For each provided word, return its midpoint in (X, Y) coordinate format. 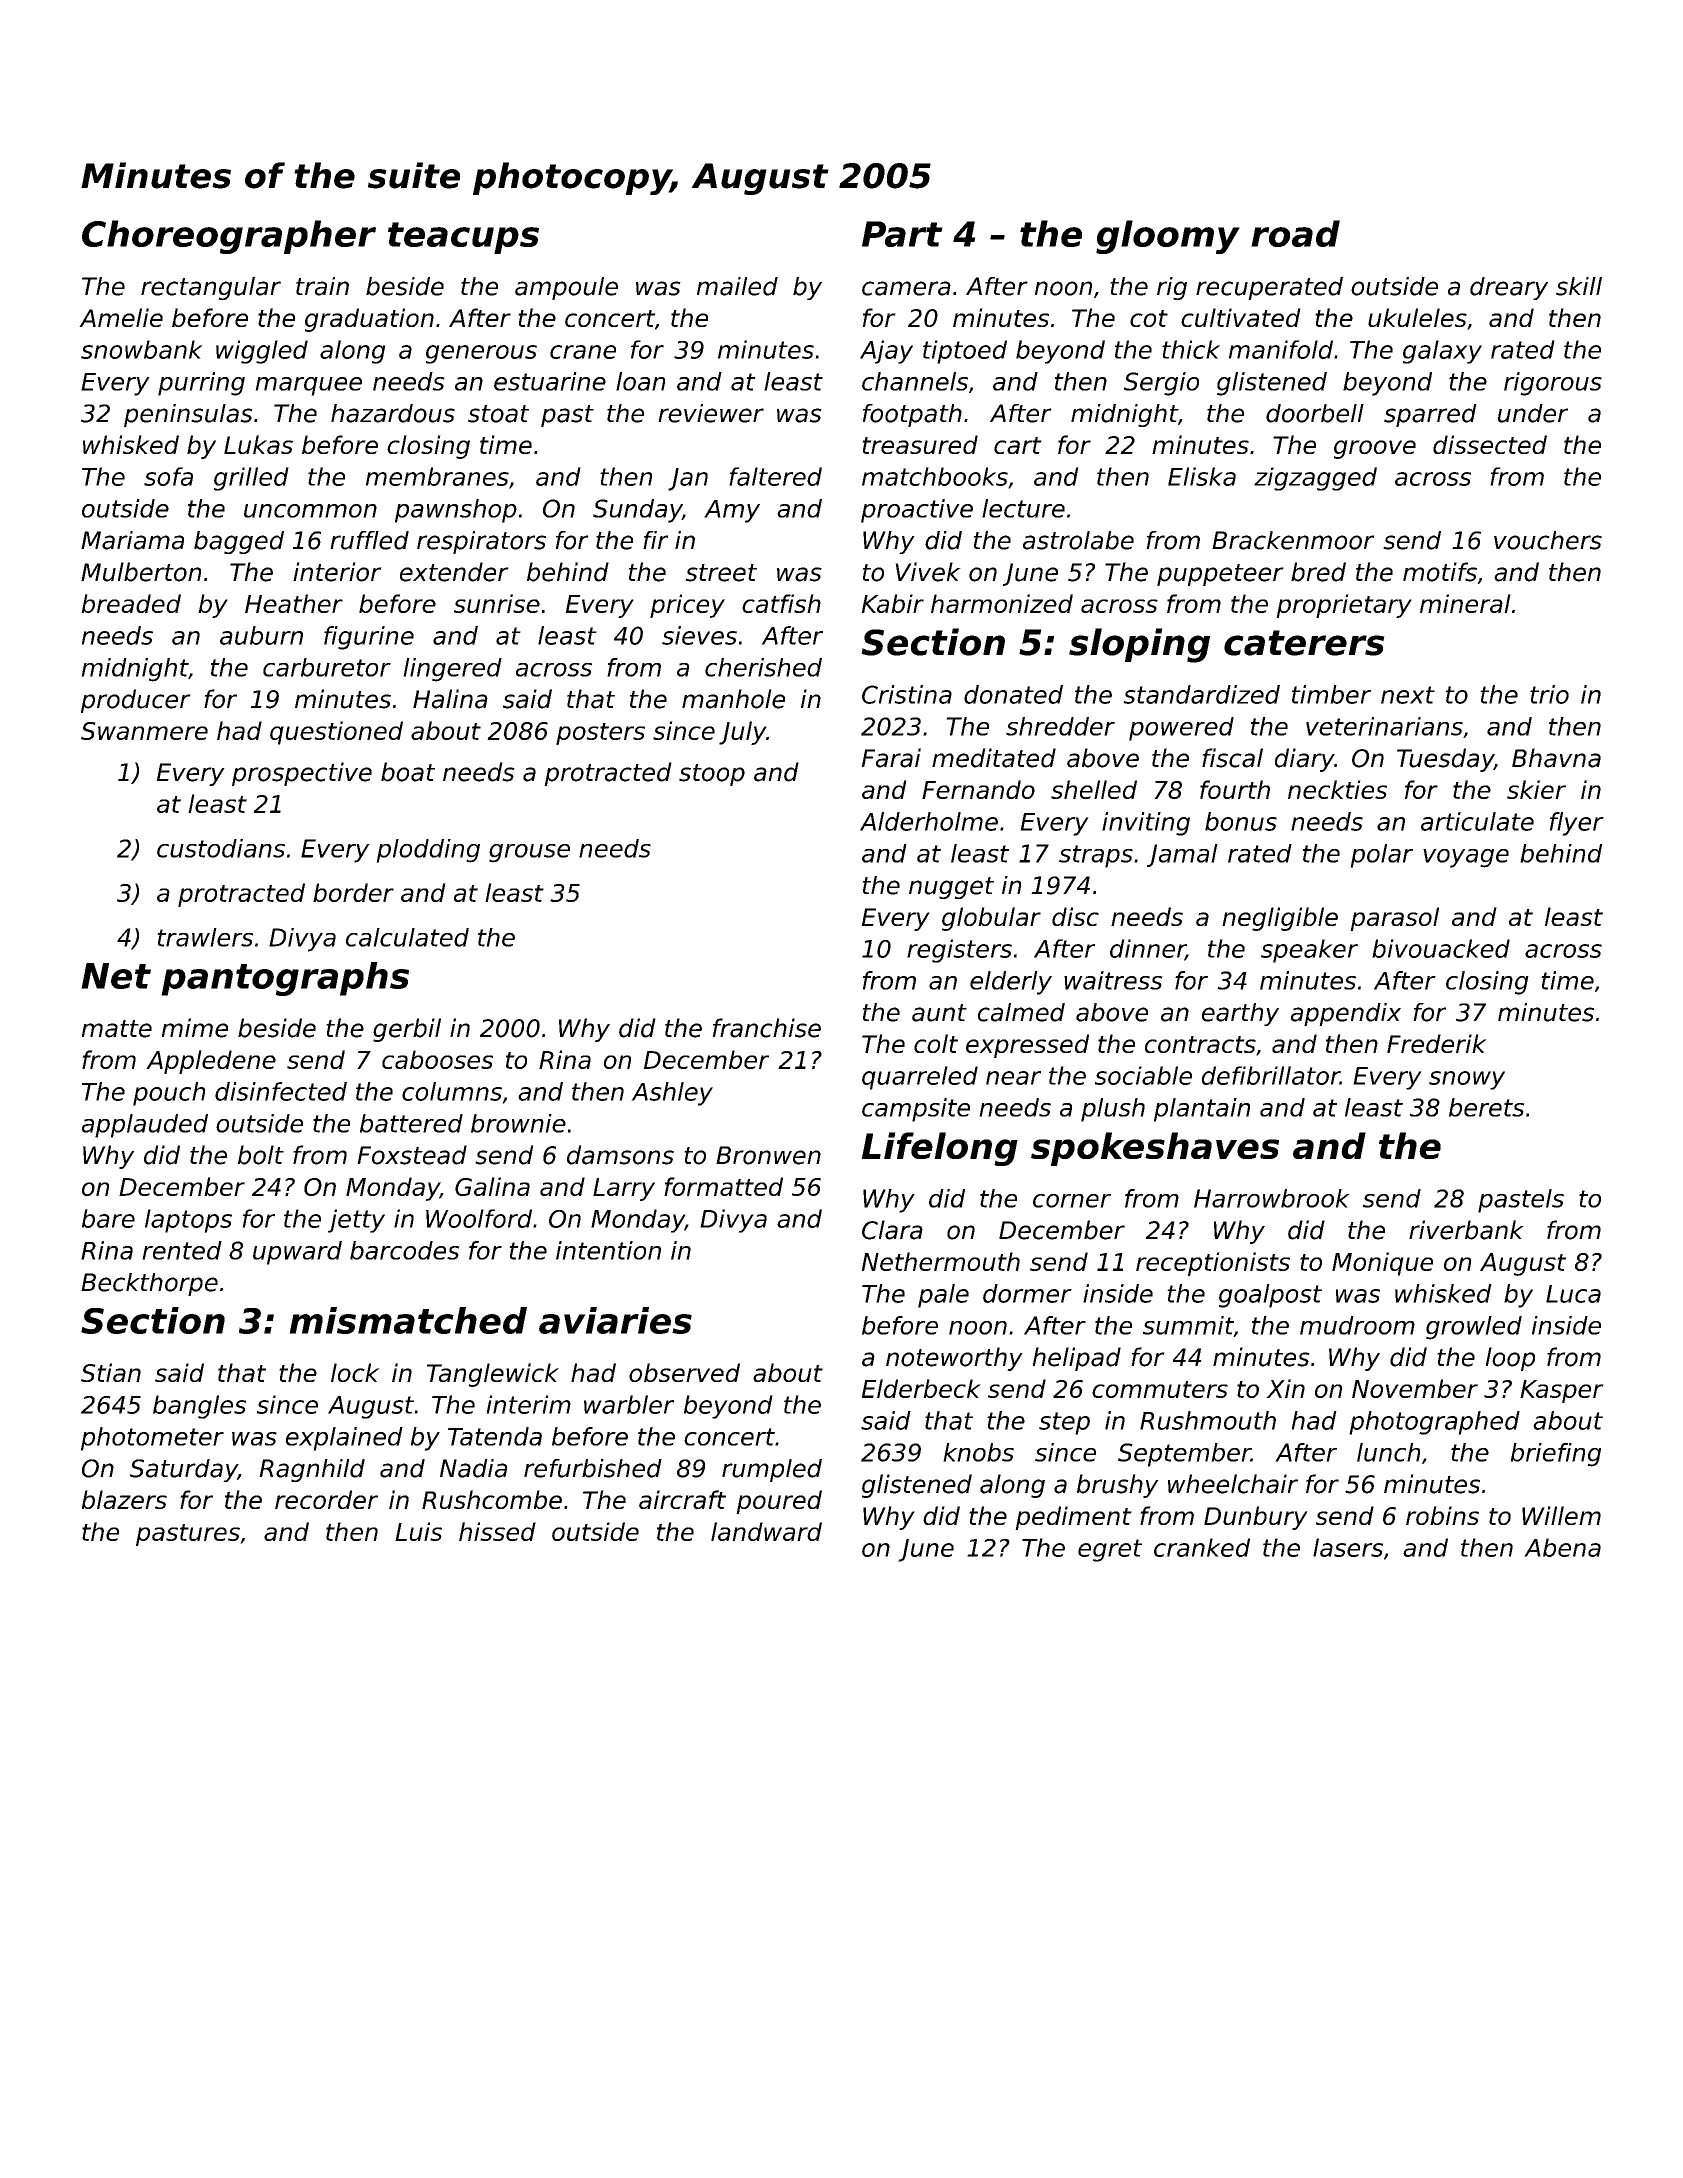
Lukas (258, 444)
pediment (1073, 1518)
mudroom (1357, 1325)
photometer (152, 1439)
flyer (1577, 824)
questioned (336, 733)
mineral (1465, 603)
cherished (763, 667)
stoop (712, 775)
